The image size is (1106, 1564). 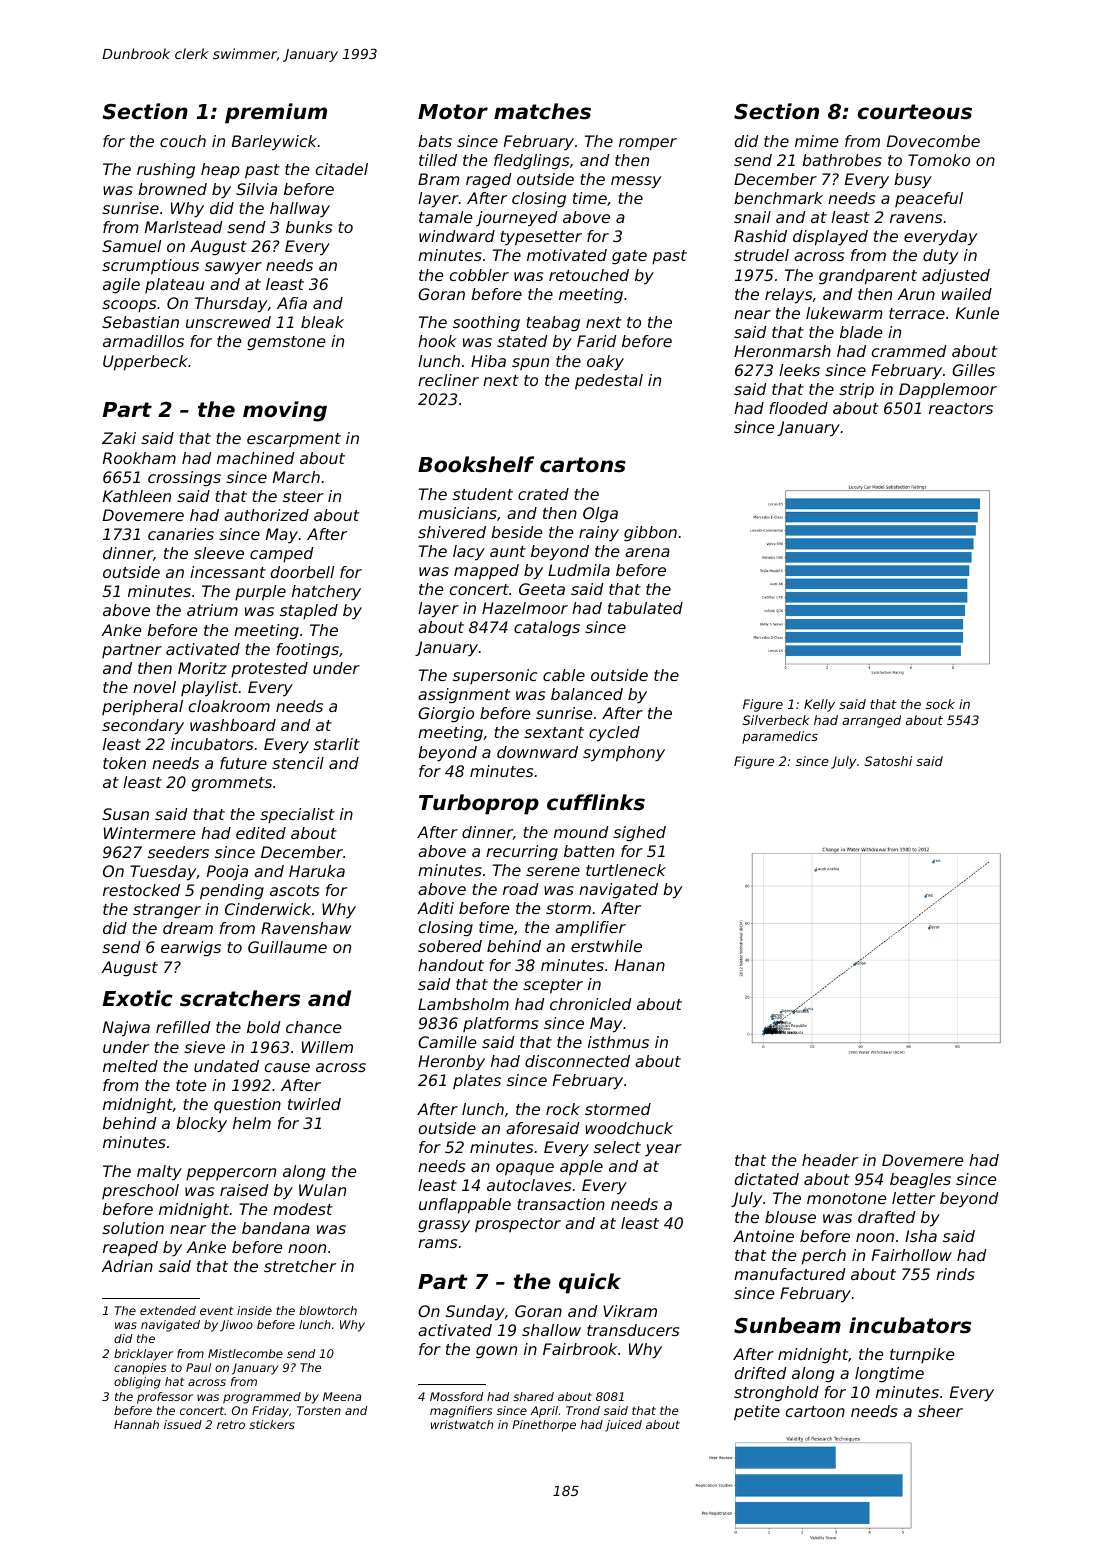 What do you see at coordinates (537, 752) in the image?
I see `downward` at bounding box center [537, 752].
